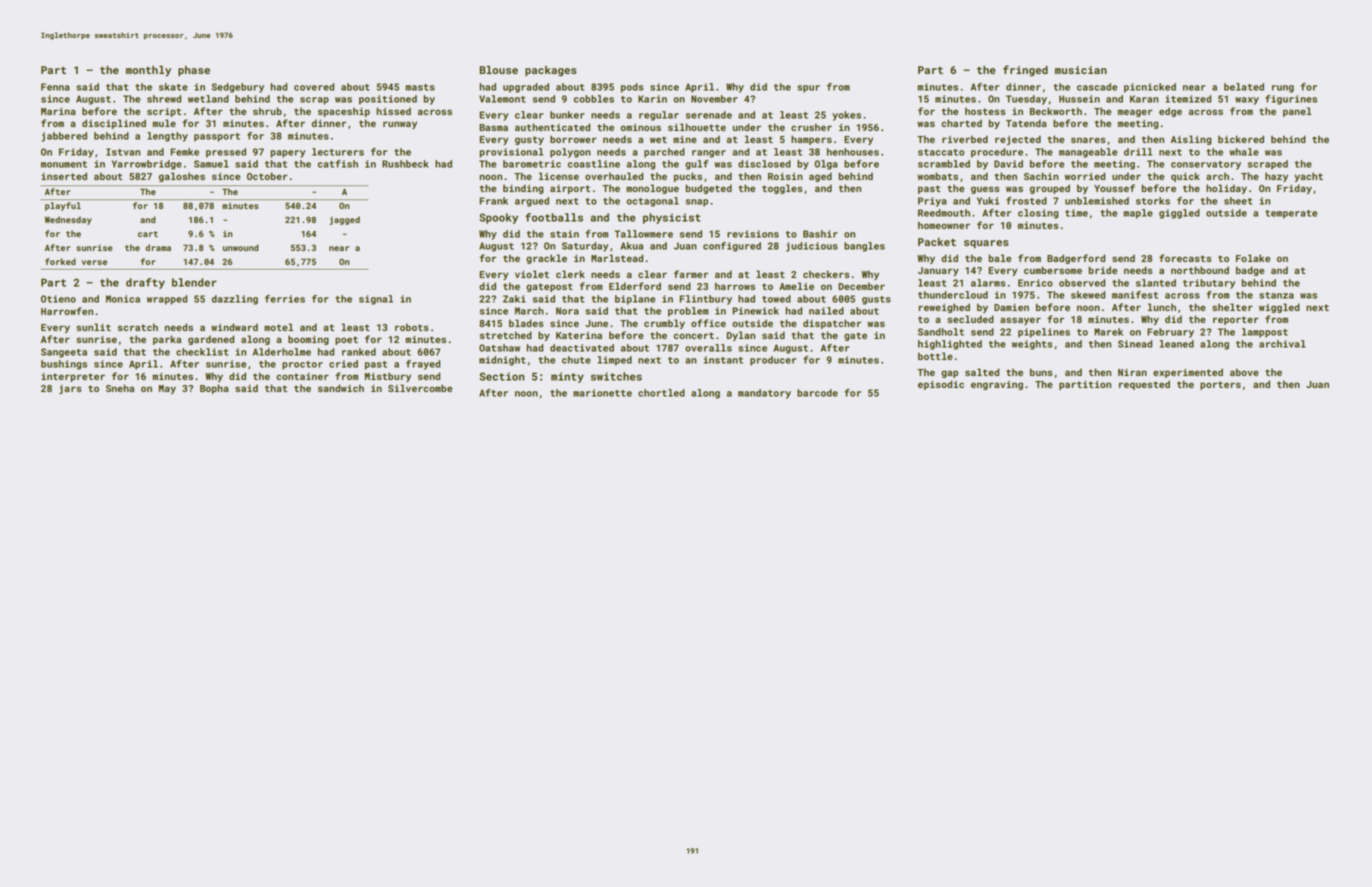  What do you see at coordinates (567, 115) in the document?
I see `bunker` at bounding box center [567, 115].
